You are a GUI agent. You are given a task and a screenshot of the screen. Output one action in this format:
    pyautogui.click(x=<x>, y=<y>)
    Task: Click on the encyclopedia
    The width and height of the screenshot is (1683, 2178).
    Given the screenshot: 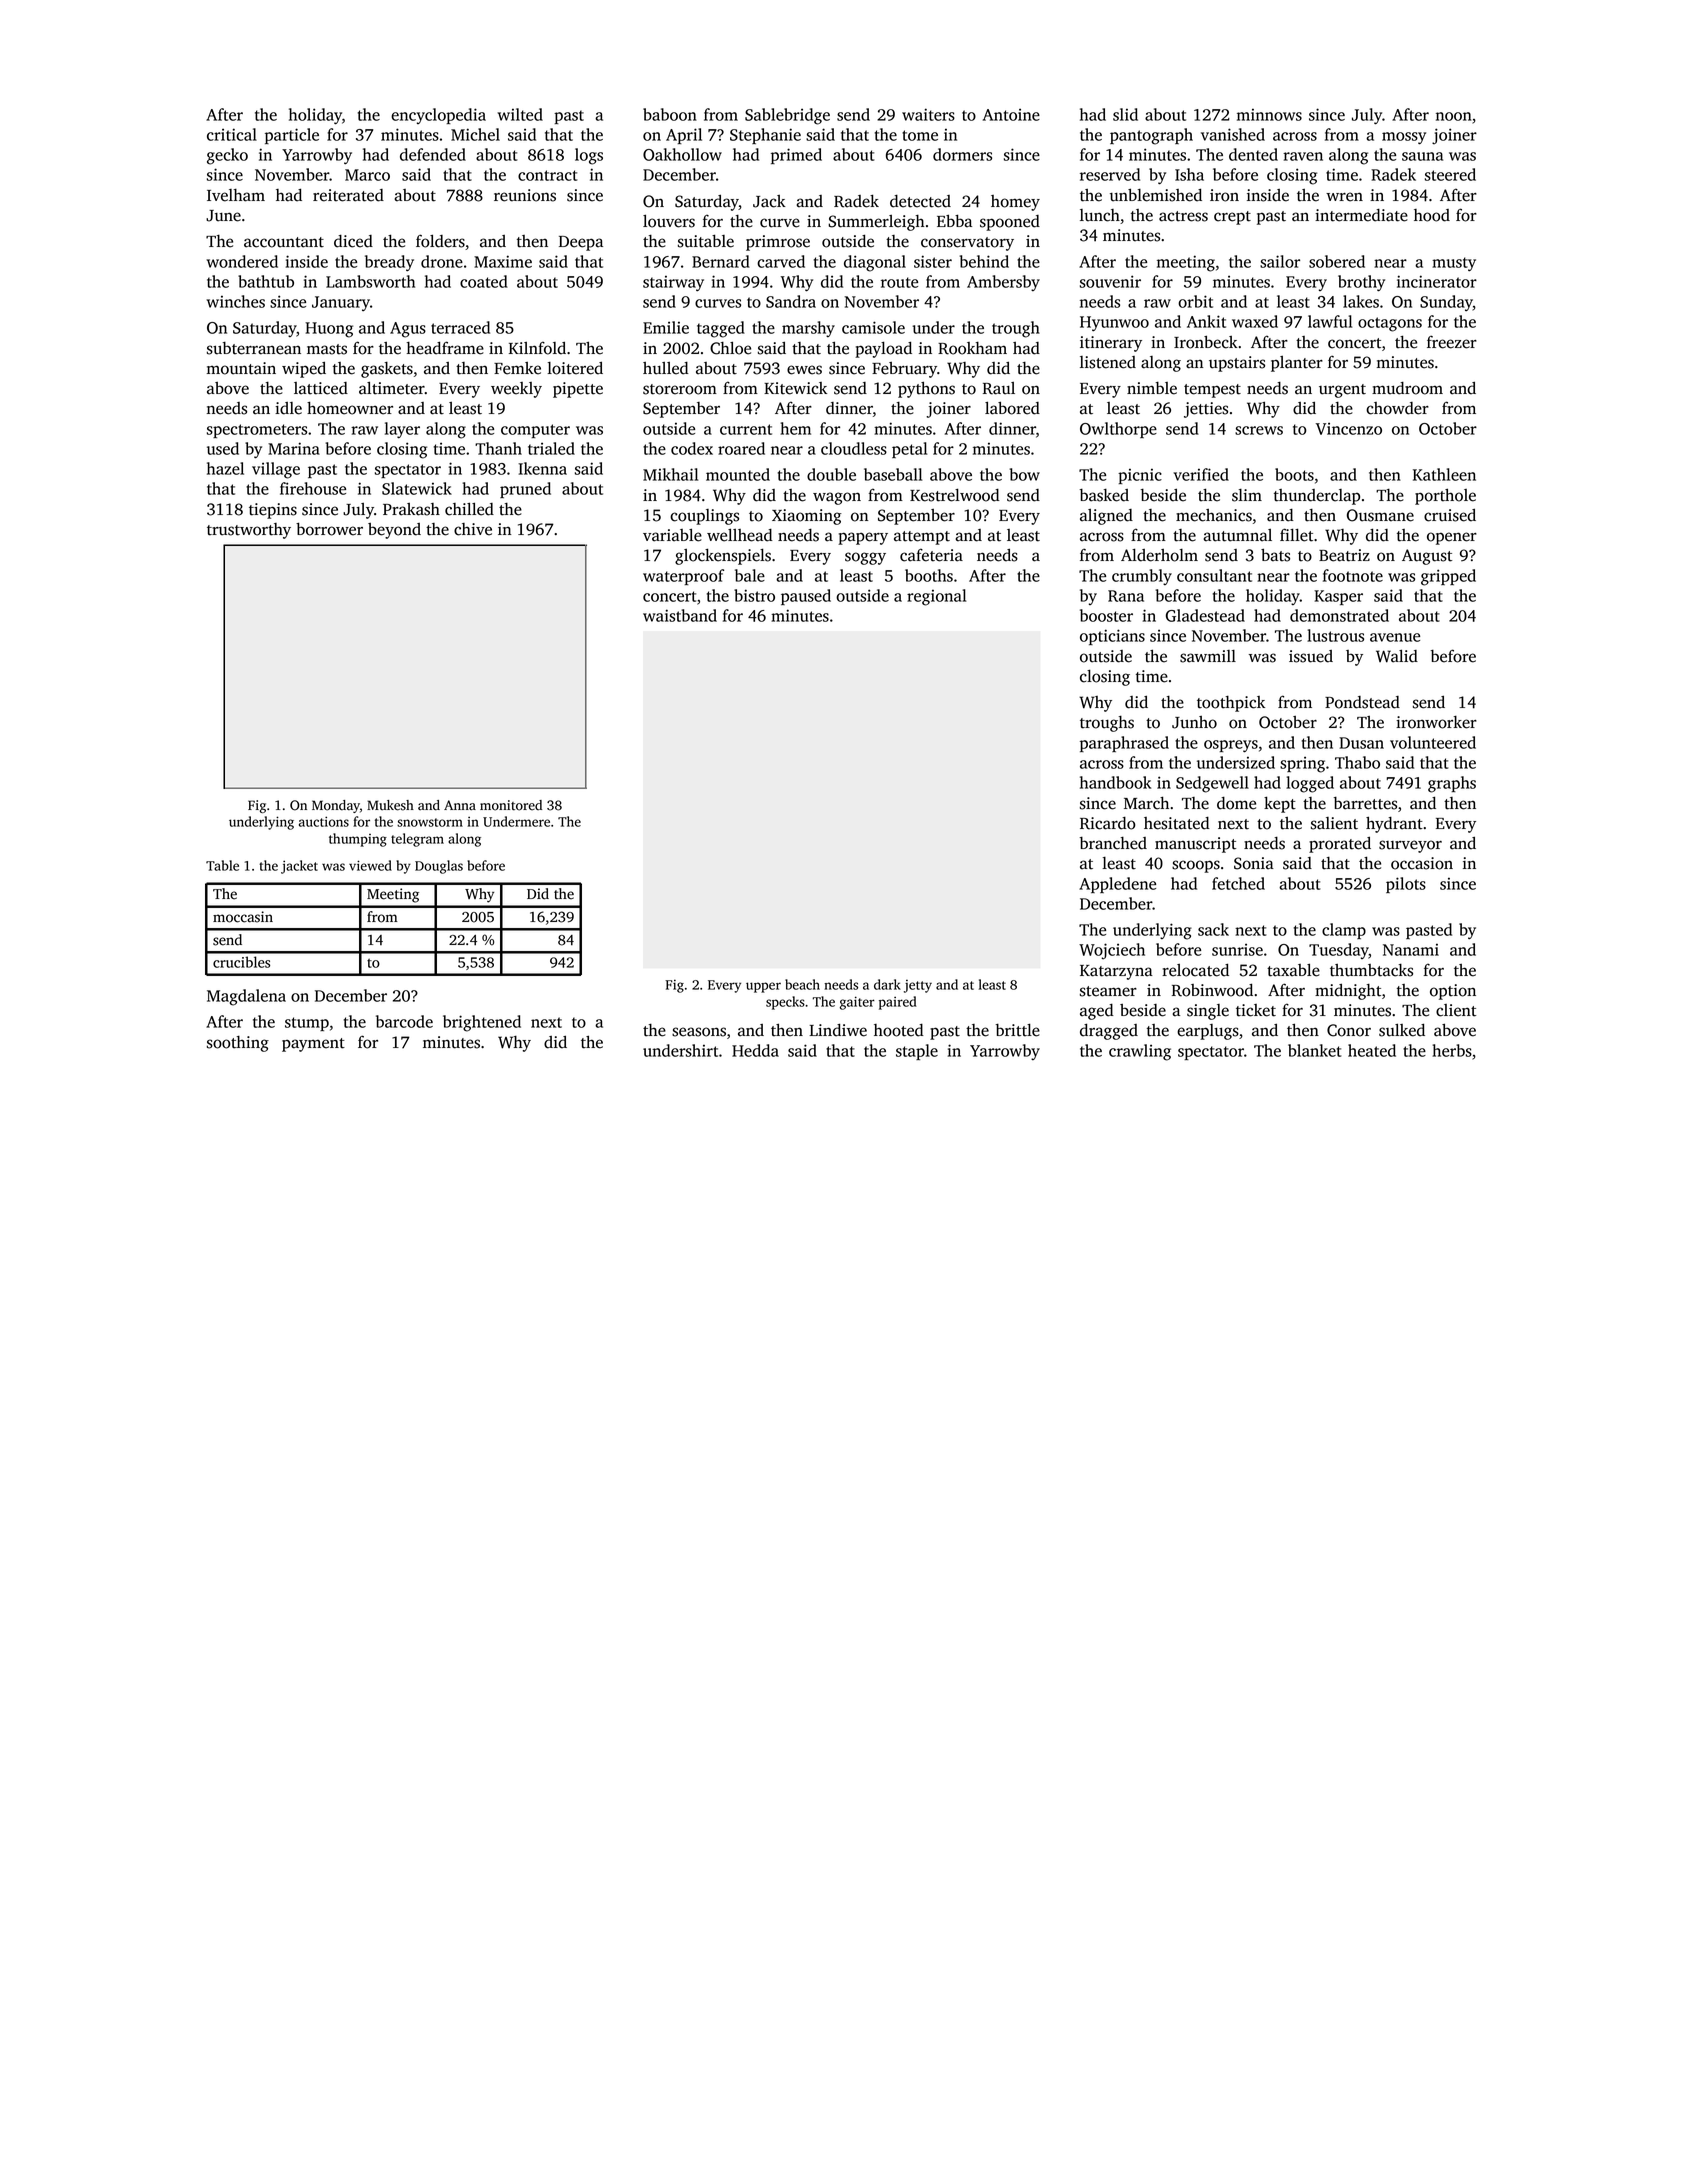 What is the action you would take?
    pyautogui.click(x=438, y=116)
